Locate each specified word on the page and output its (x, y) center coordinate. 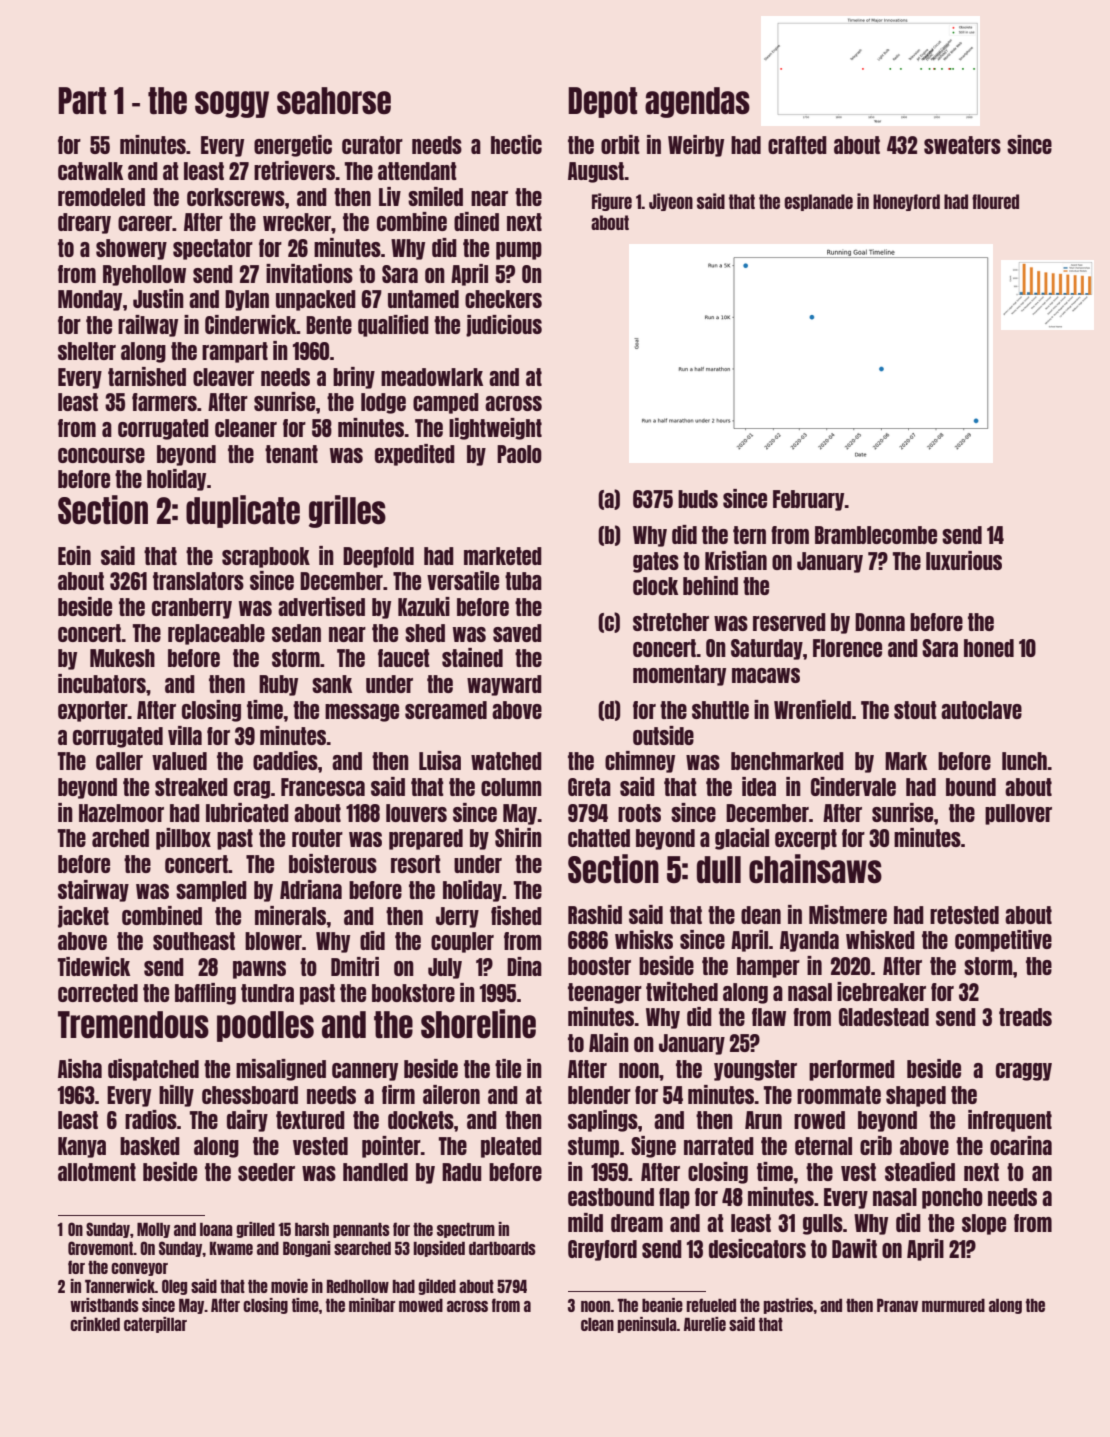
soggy (232, 104)
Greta (589, 787)
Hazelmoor (121, 813)
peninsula (647, 1325)
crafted (797, 145)
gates (656, 562)
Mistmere (848, 914)
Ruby (278, 685)
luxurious (964, 560)
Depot (602, 102)
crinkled (95, 1324)
